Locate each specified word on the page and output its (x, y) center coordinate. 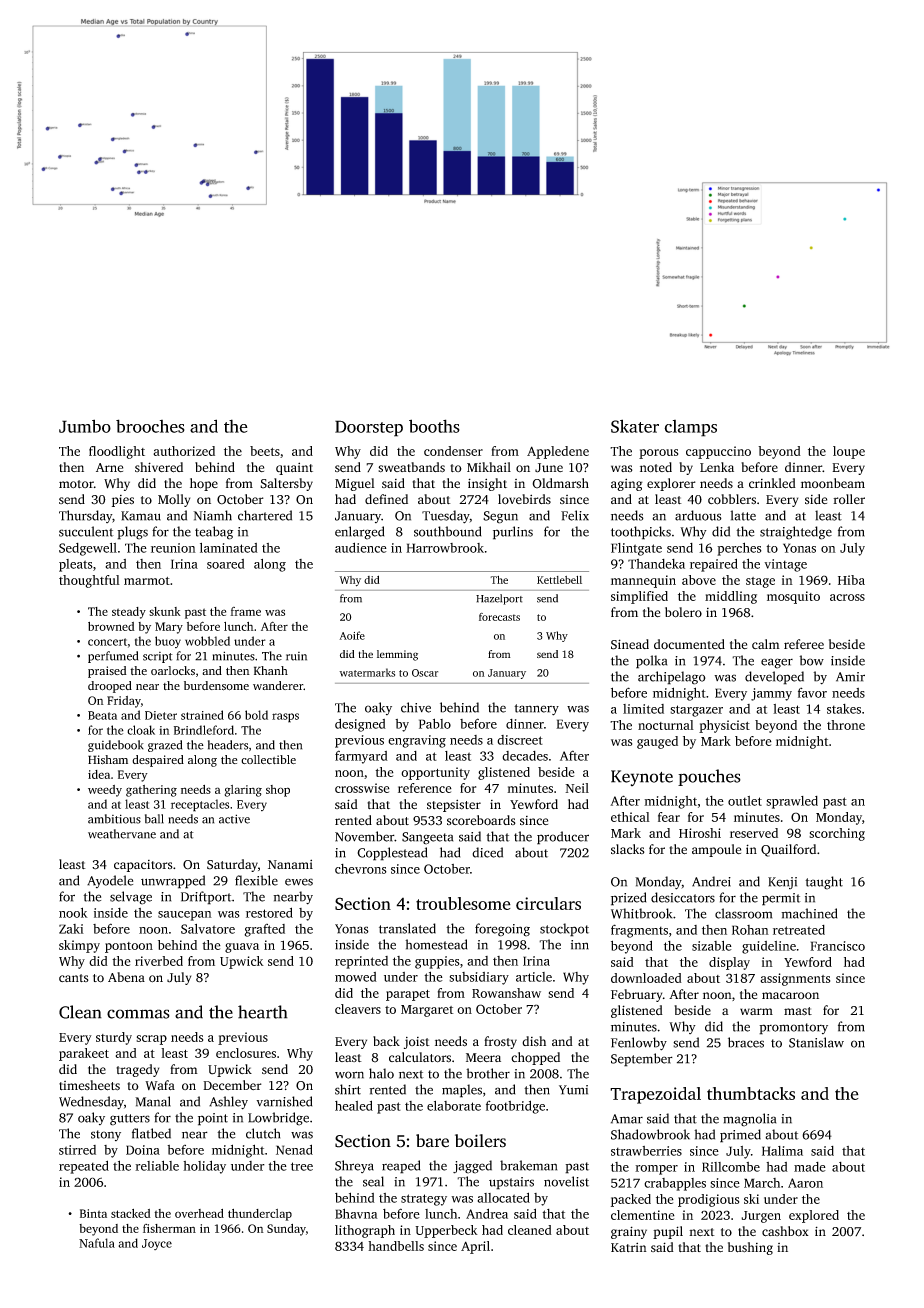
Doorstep (369, 428)
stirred (77, 1150)
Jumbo (85, 426)
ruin (296, 656)
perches (739, 549)
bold (256, 715)
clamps (690, 428)
